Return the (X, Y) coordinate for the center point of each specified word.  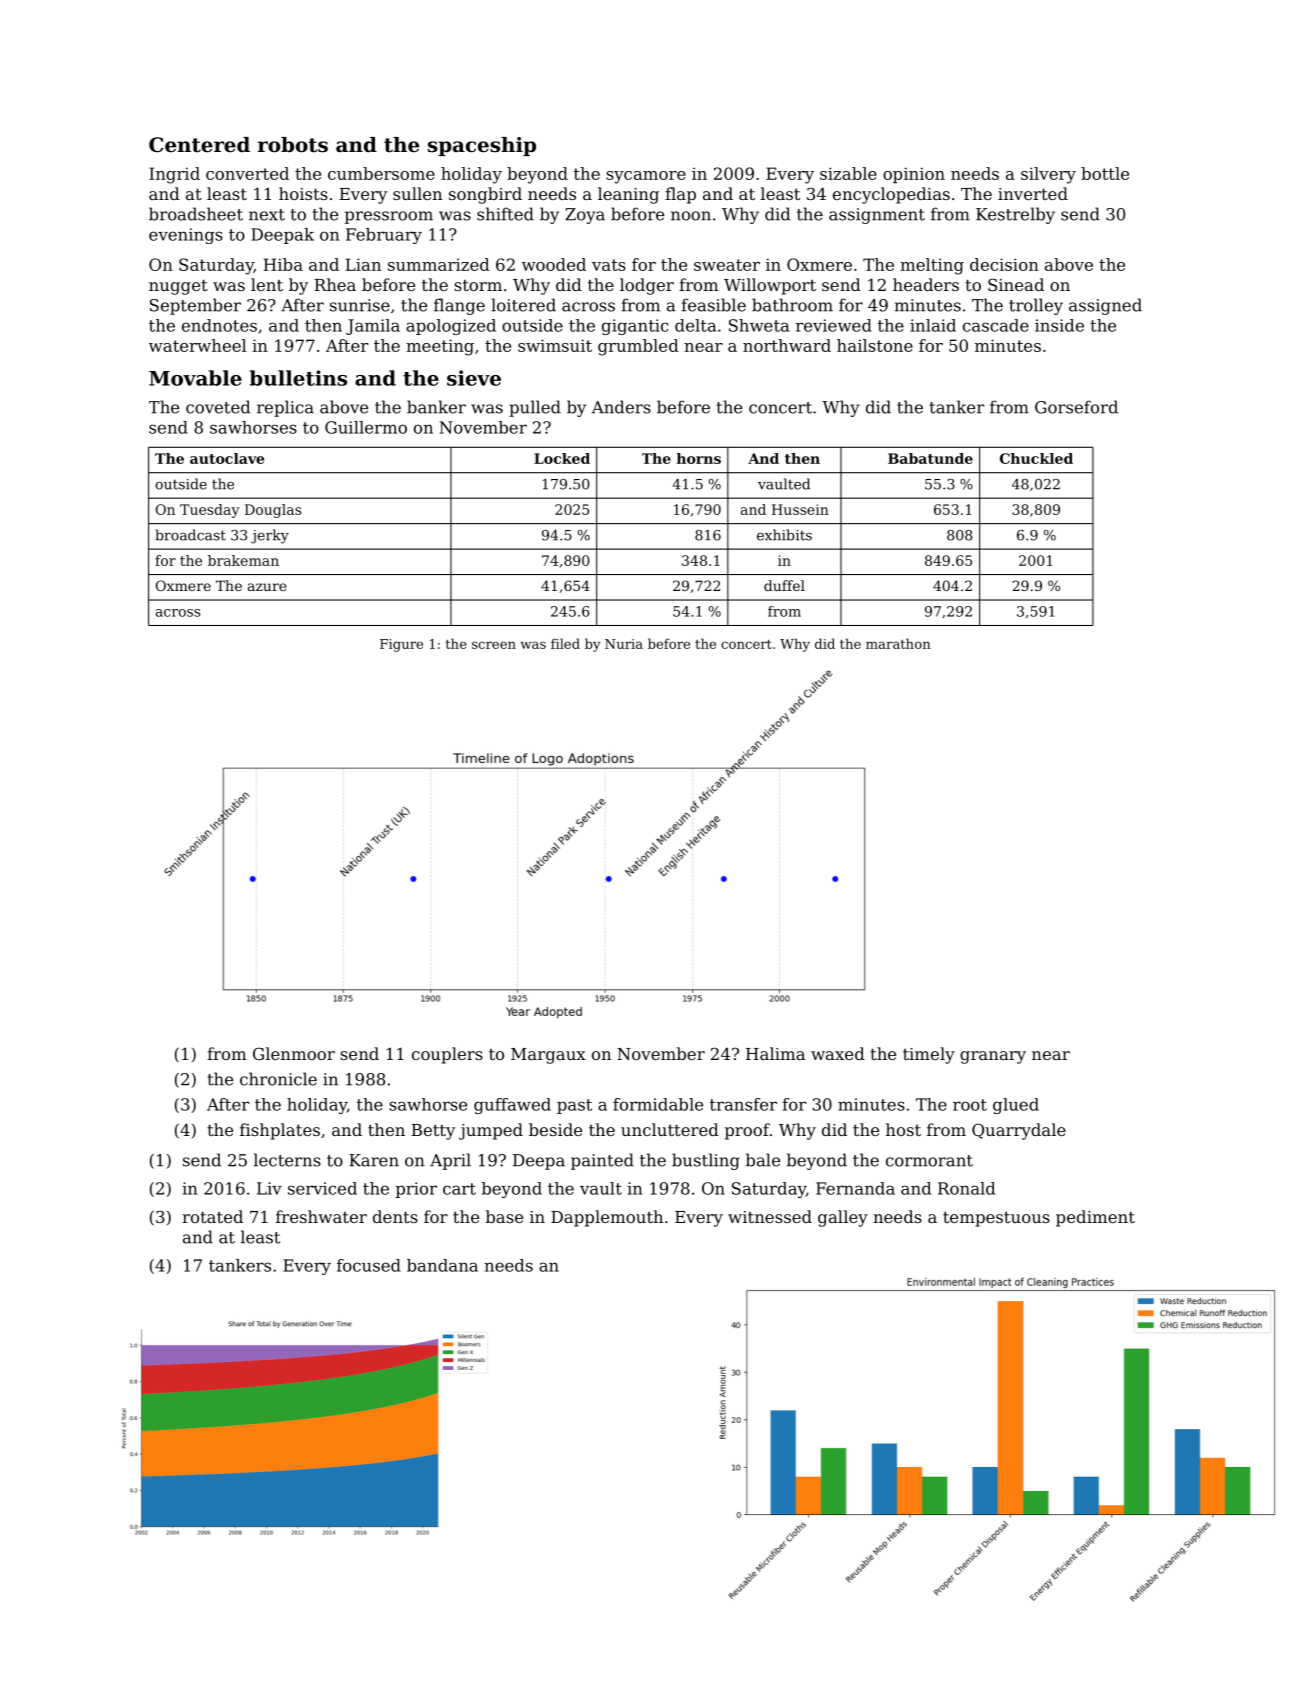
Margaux (548, 1056)
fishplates (280, 1131)
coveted (218, 407)
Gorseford (1076, 407)
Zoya (585, 216)
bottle (1105, 173)
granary (993, 1057)
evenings (186, 236)
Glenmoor (294, 1053)
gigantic (635, 327)
